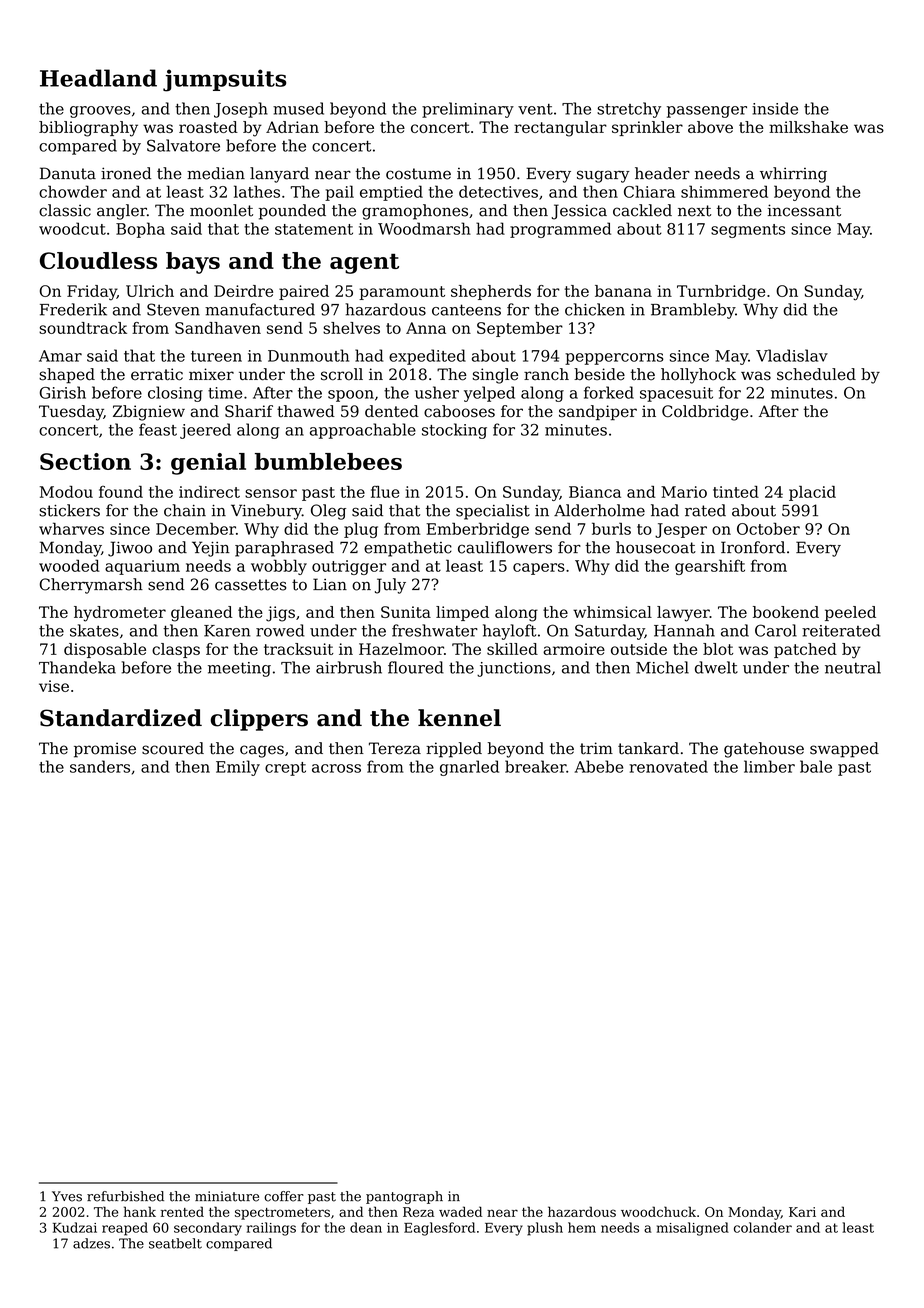 Image resolution: width=924 pixels, height=1308 pixels. I want to click on programmed, so click(560, 230).
